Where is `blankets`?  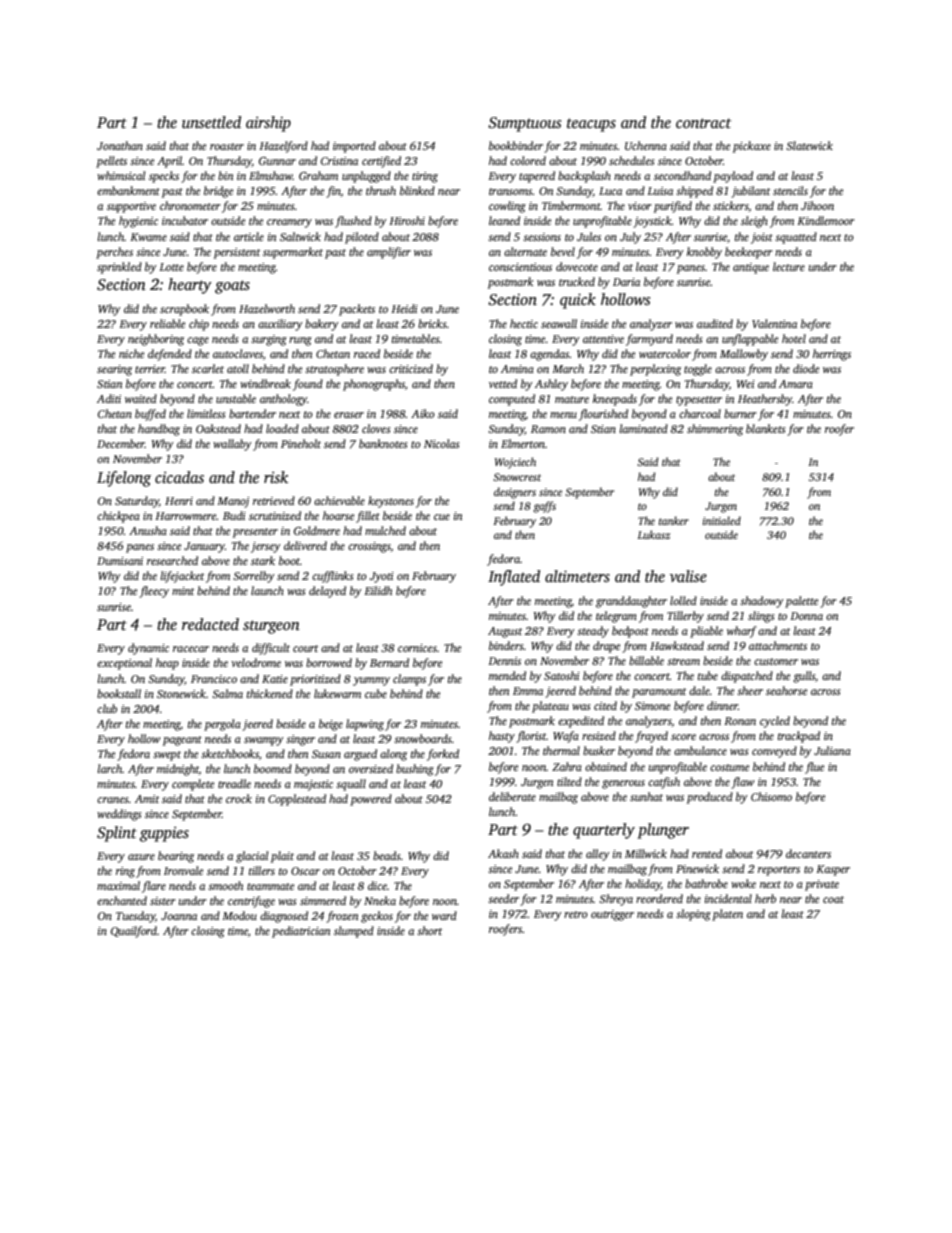 blankets is located at coordinates (766, 428).
